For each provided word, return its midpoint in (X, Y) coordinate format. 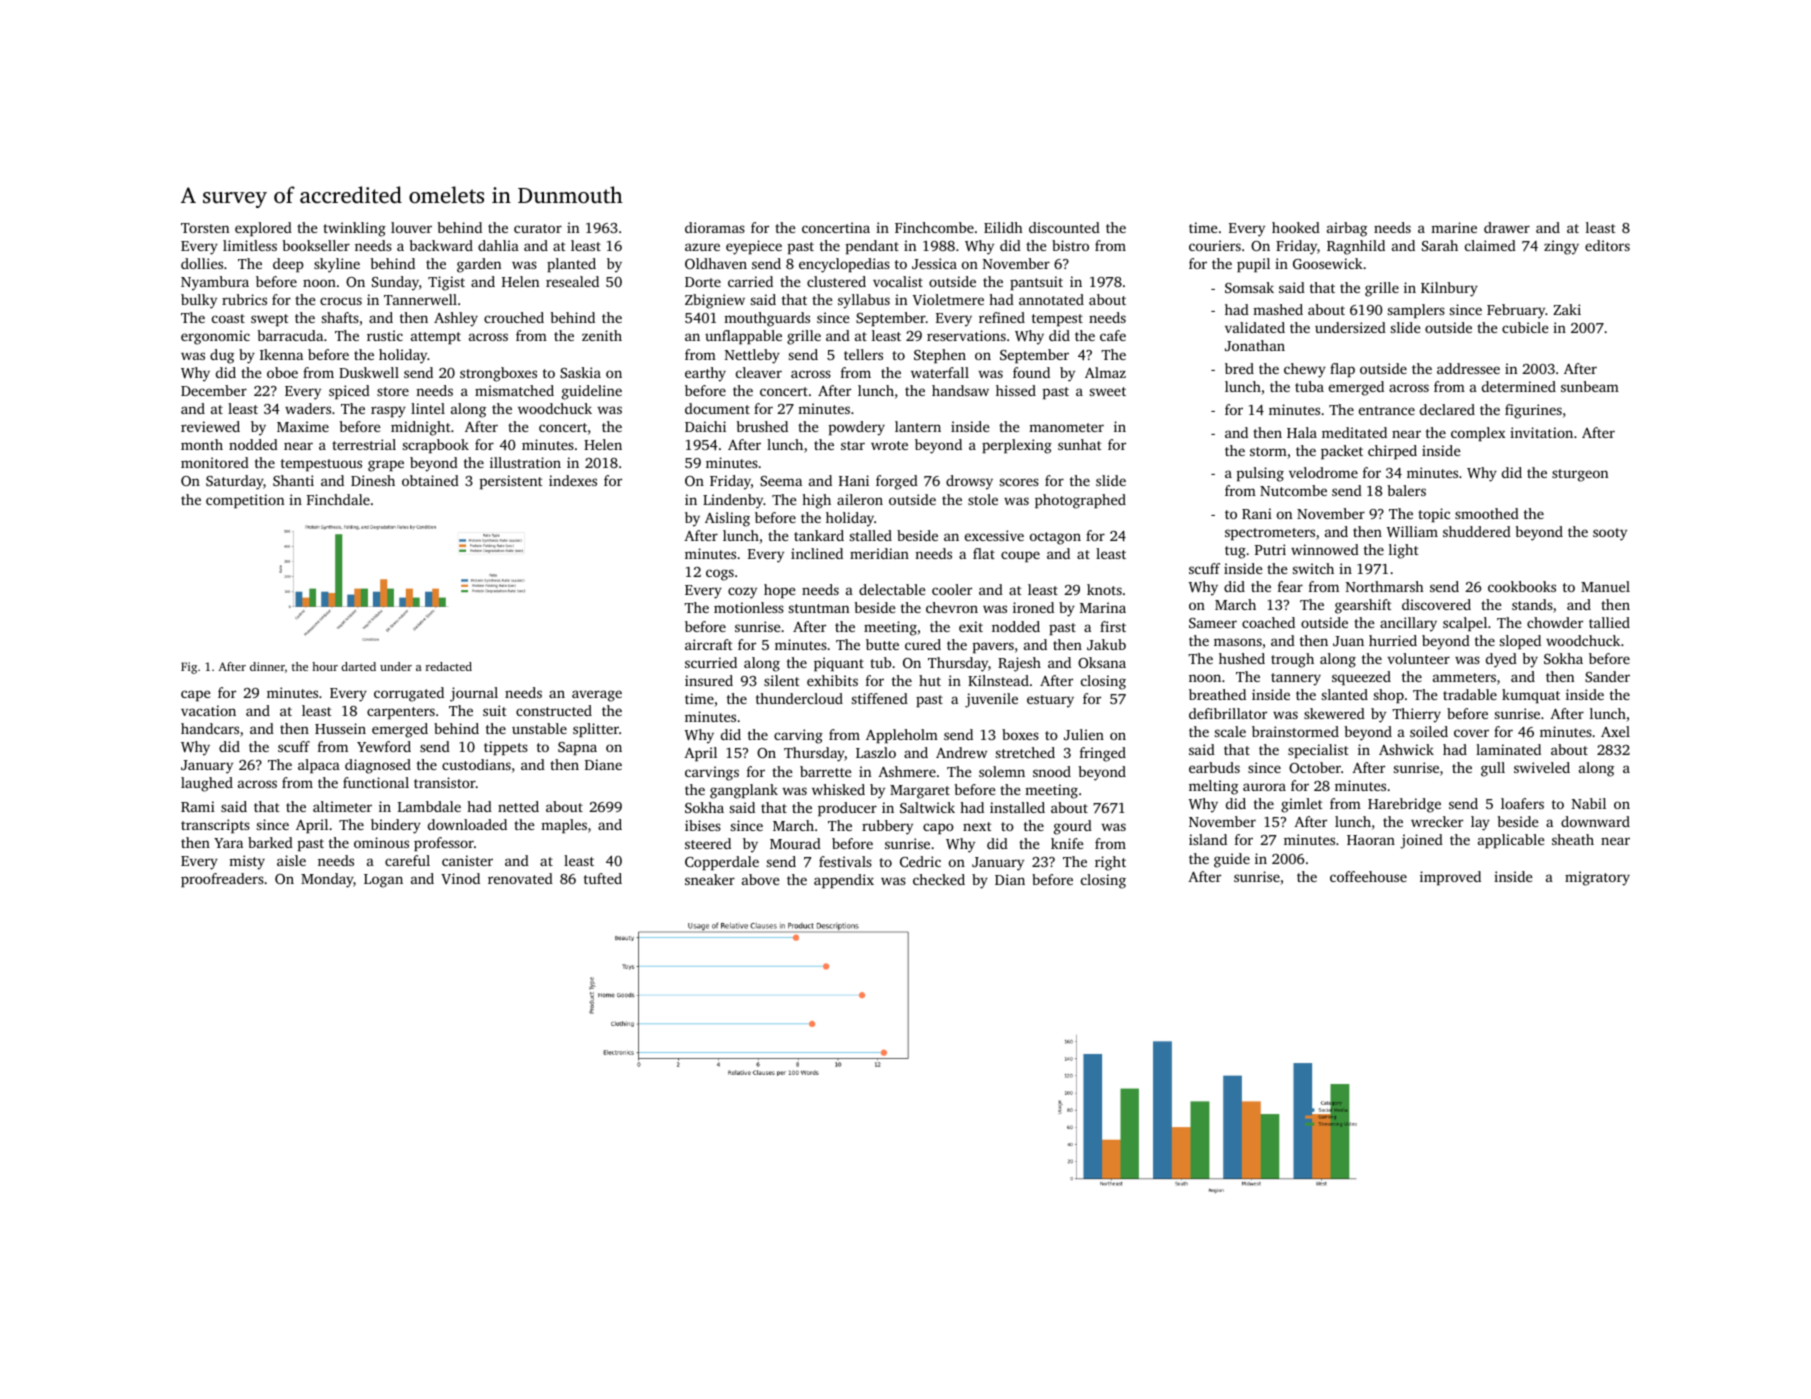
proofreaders (222, 880)
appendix (844, 881)
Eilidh (1003, 227)
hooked (1296, 227)
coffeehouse (1368, 876)
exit (971, 626)
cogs (720, 575)
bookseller (316, 245)
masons (1238, 642)
